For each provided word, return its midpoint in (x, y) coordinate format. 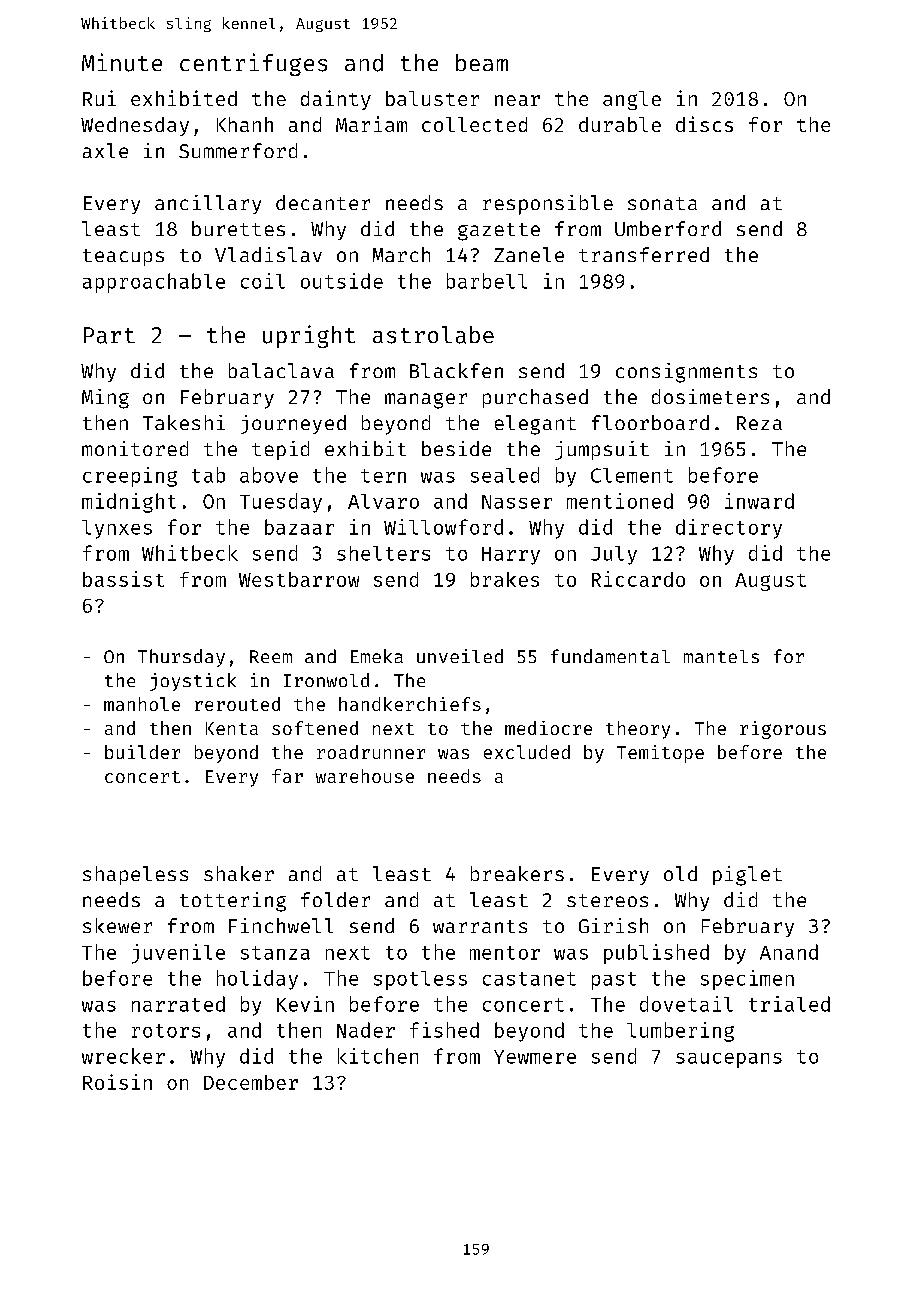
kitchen (378, 1056)
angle (632, 100)
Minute (122, 62)
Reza (759, 423)
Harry (511, 556)
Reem (271, 656)
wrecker (123, 1056)
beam (482, 62)
